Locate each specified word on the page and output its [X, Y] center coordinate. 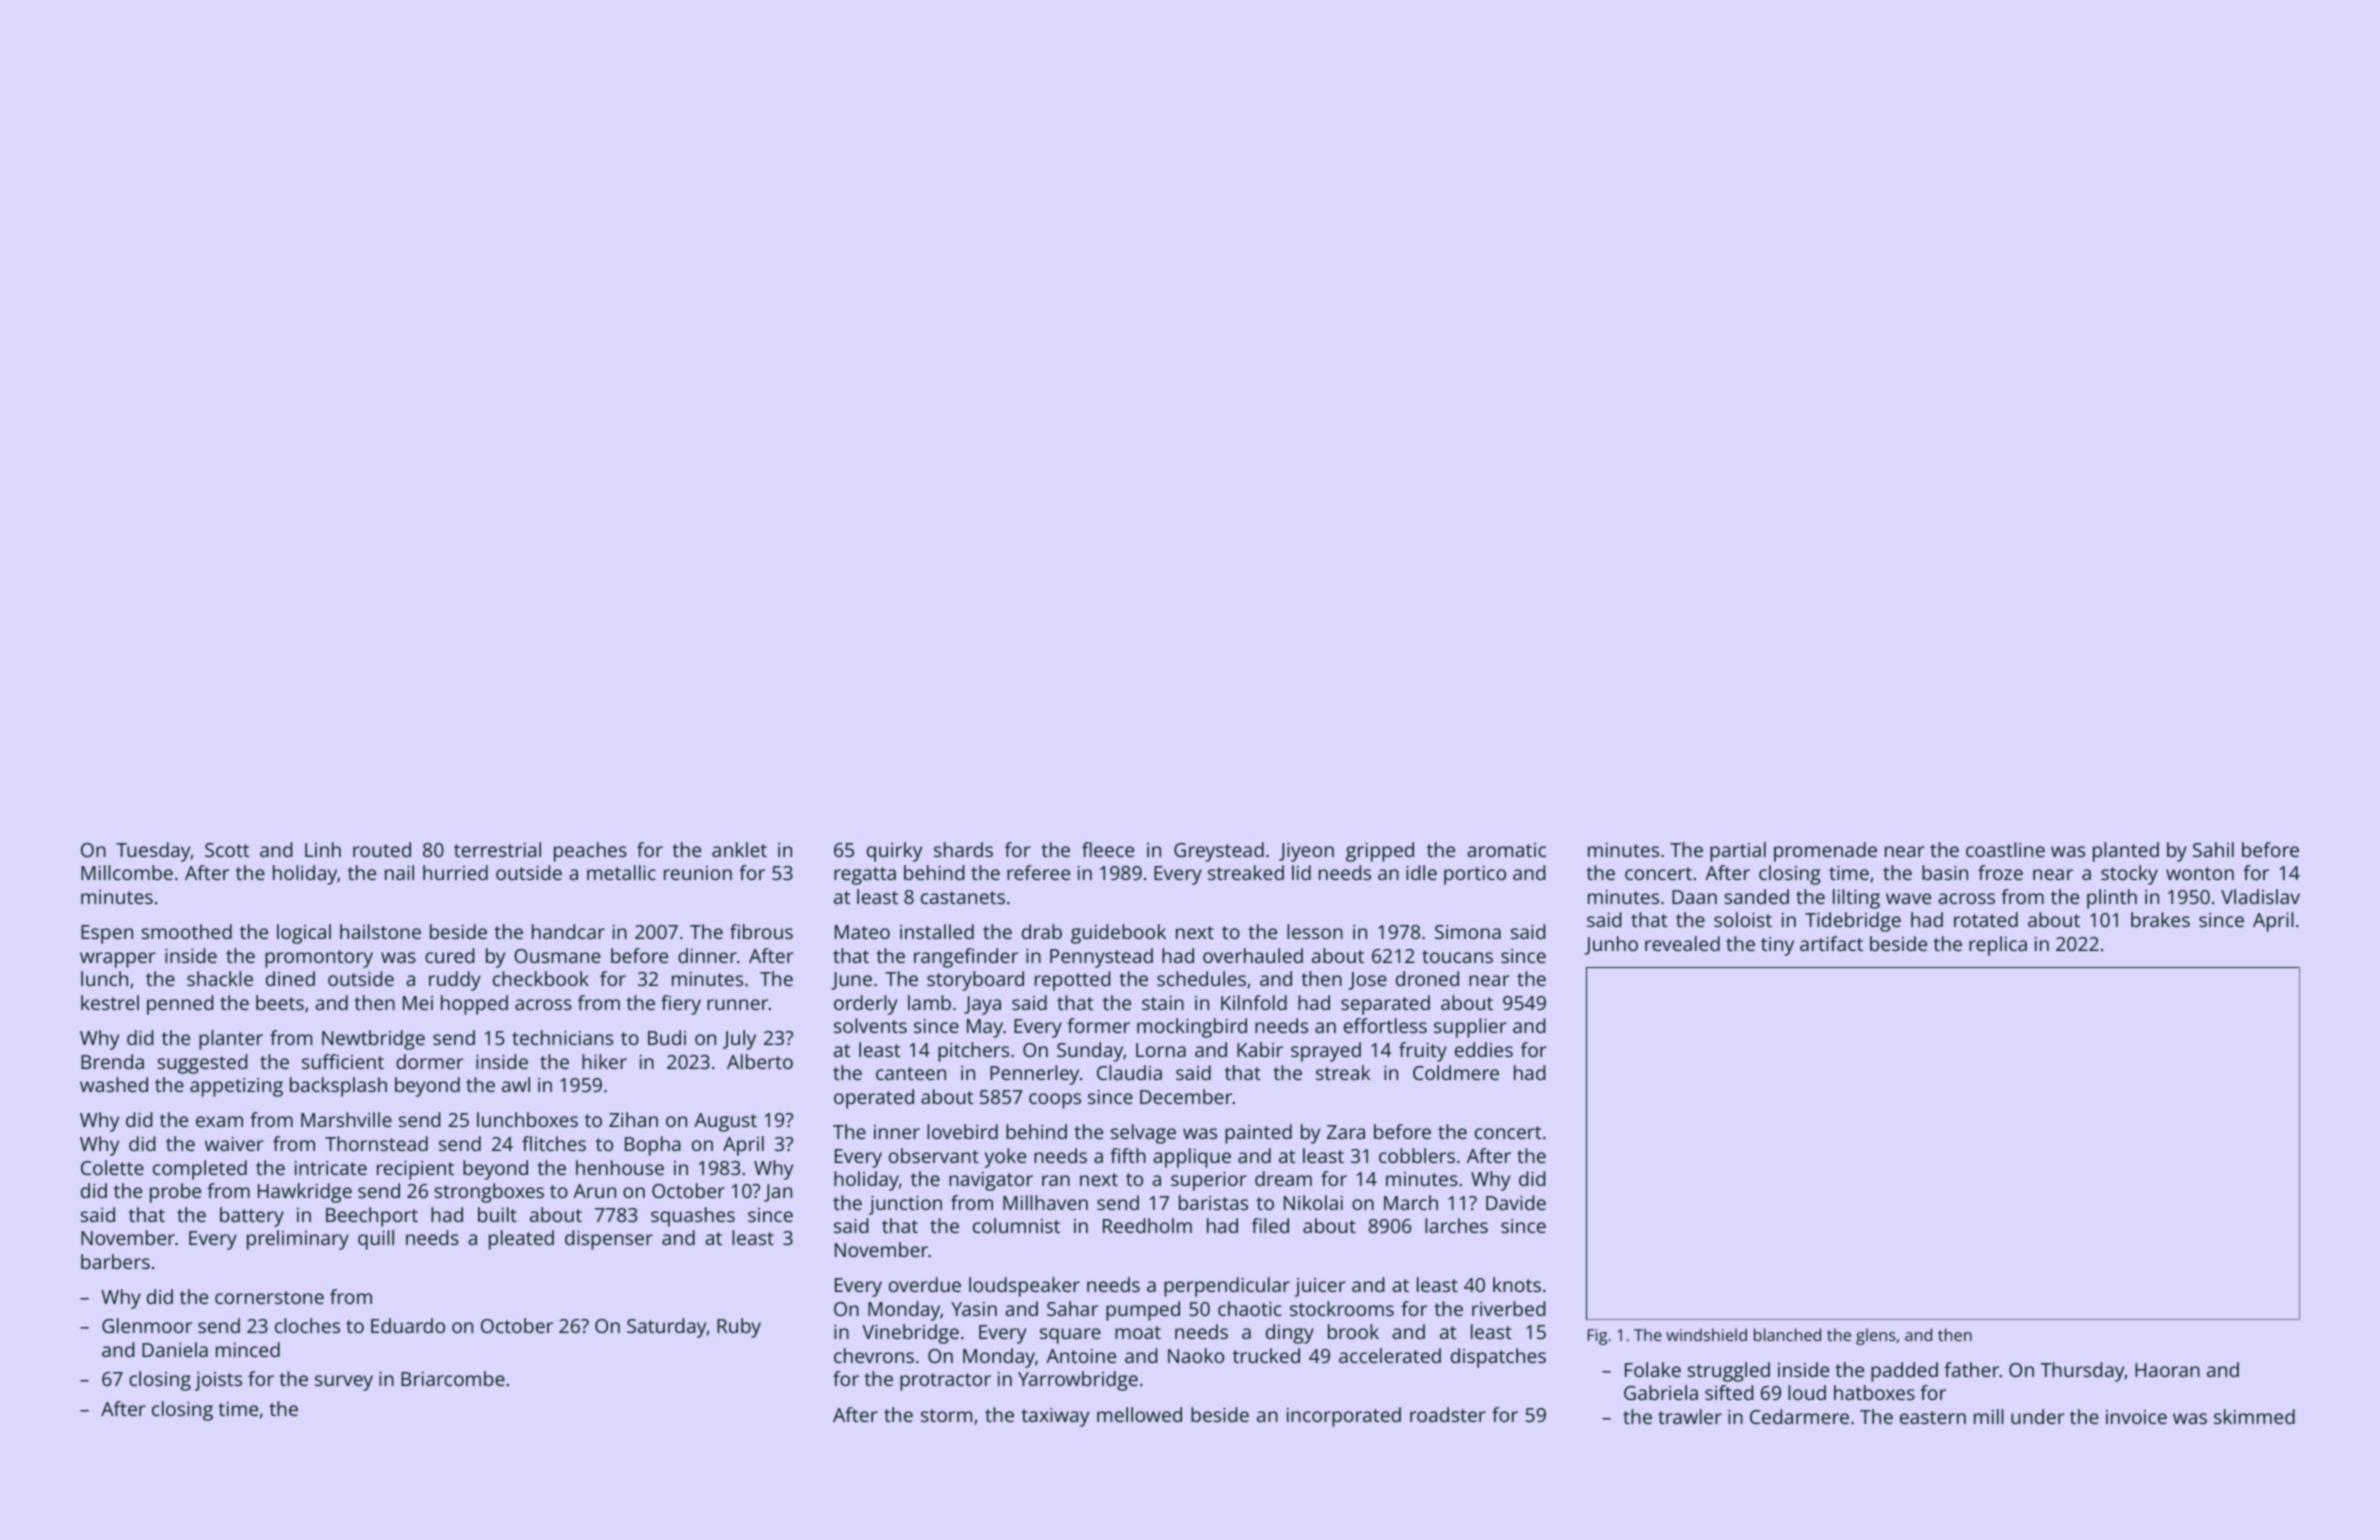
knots [1517, 1284]
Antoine [1081, 1356]
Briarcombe [453, 1378]
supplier [1470, 1028]
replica [1998, 946]
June [851, 981]
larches [1456, 1225]
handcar [568, 931]
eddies [1484, 1049]
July [739, 1040]
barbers [115, 1261]
